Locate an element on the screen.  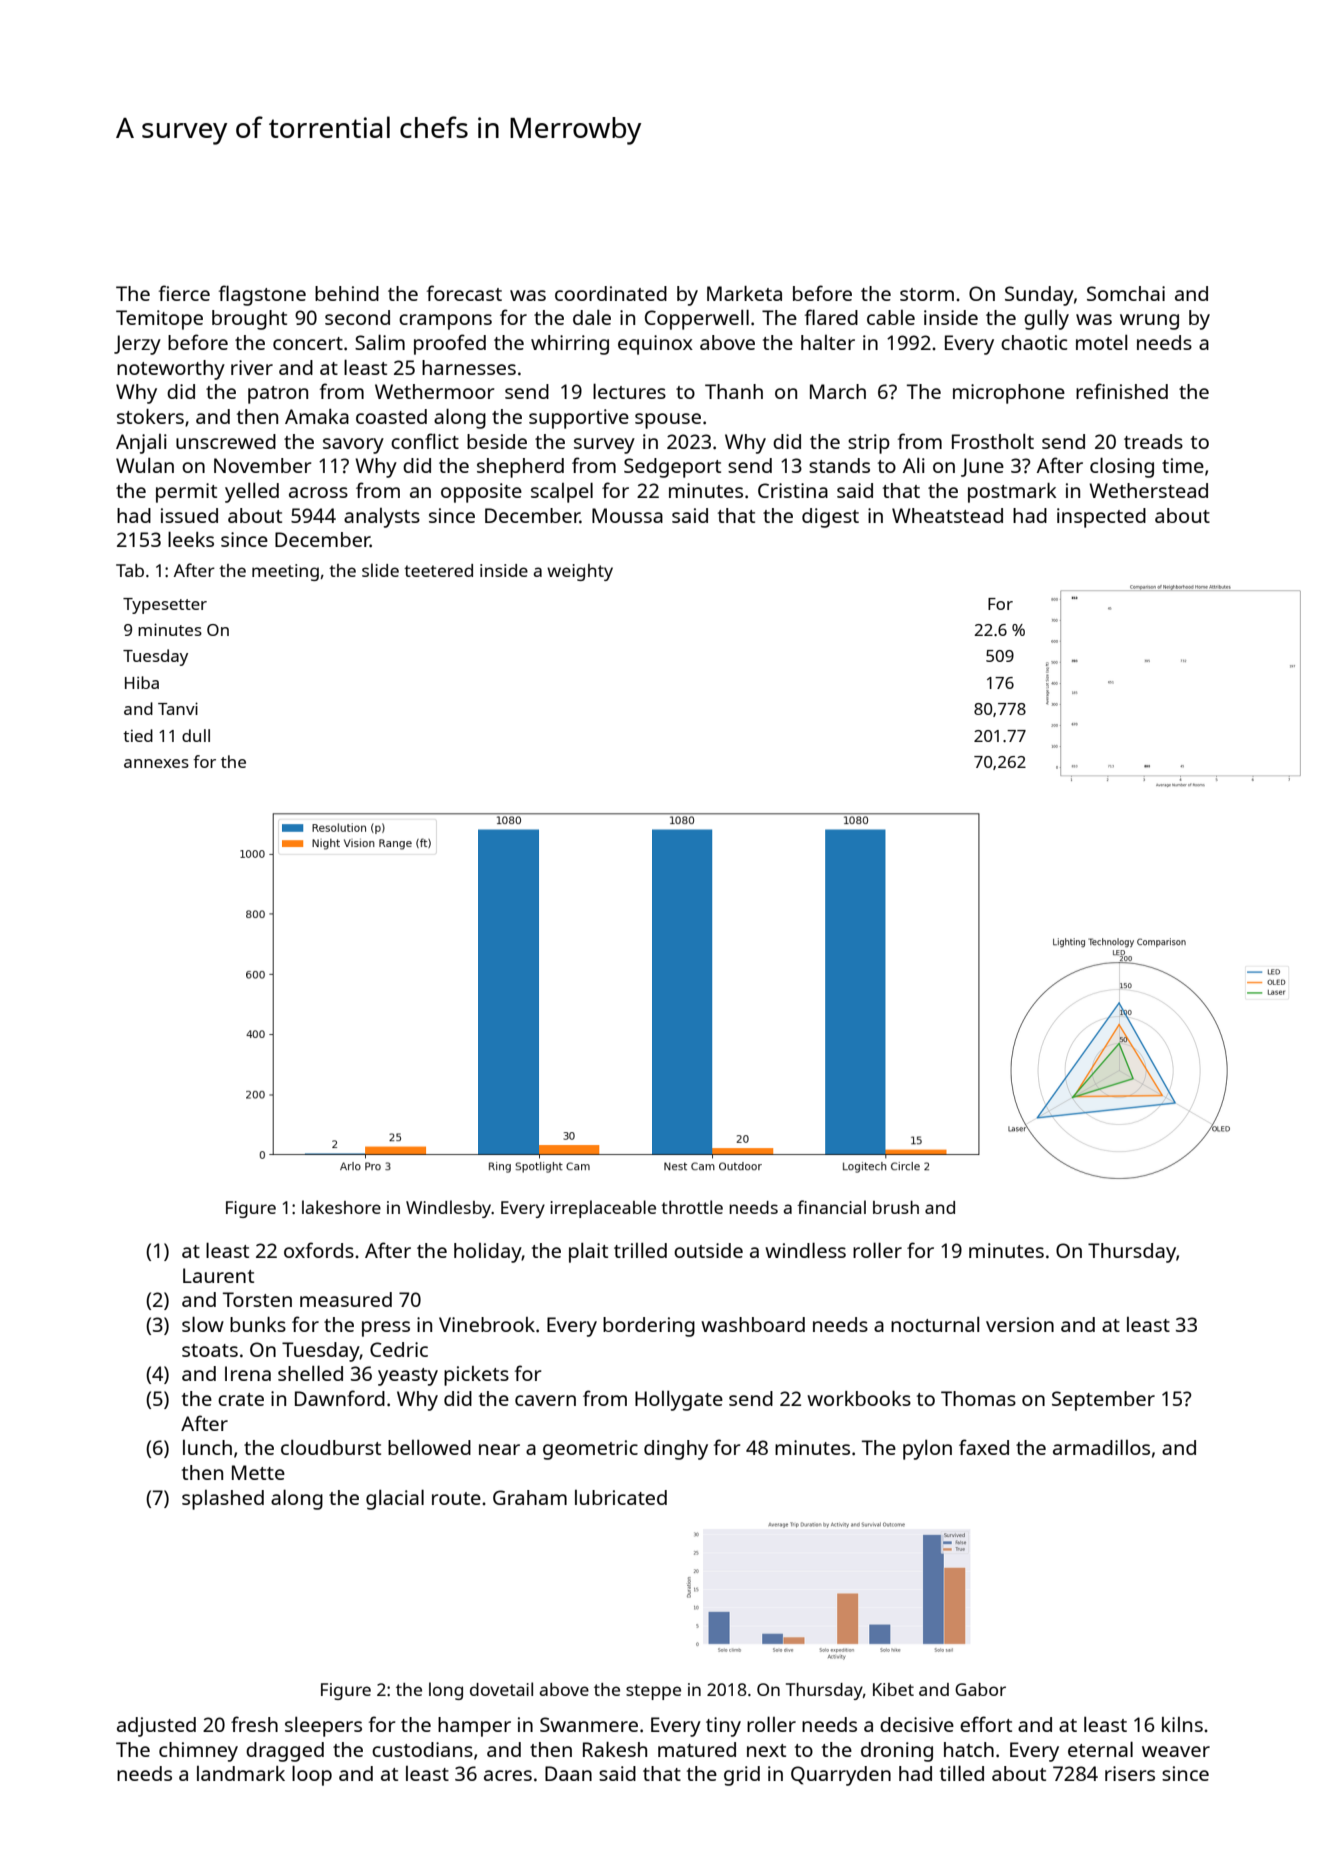
weaver is located at coordinates (1176, 1751).
